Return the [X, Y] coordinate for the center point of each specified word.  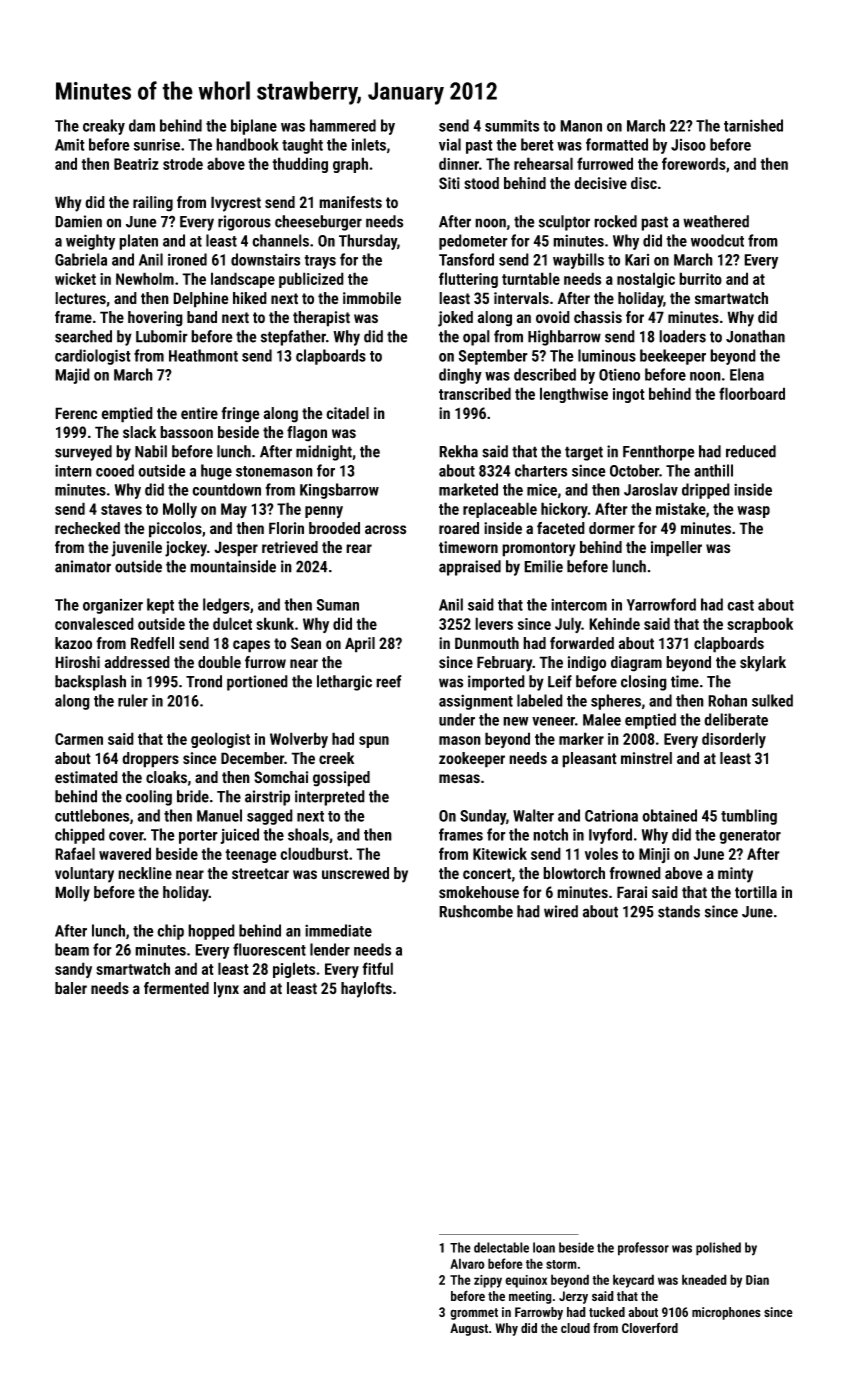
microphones [726, 1313]
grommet [474, 1314]
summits [512, 125]
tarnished [753, 125]
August [469, 1329]
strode [183, 163]
